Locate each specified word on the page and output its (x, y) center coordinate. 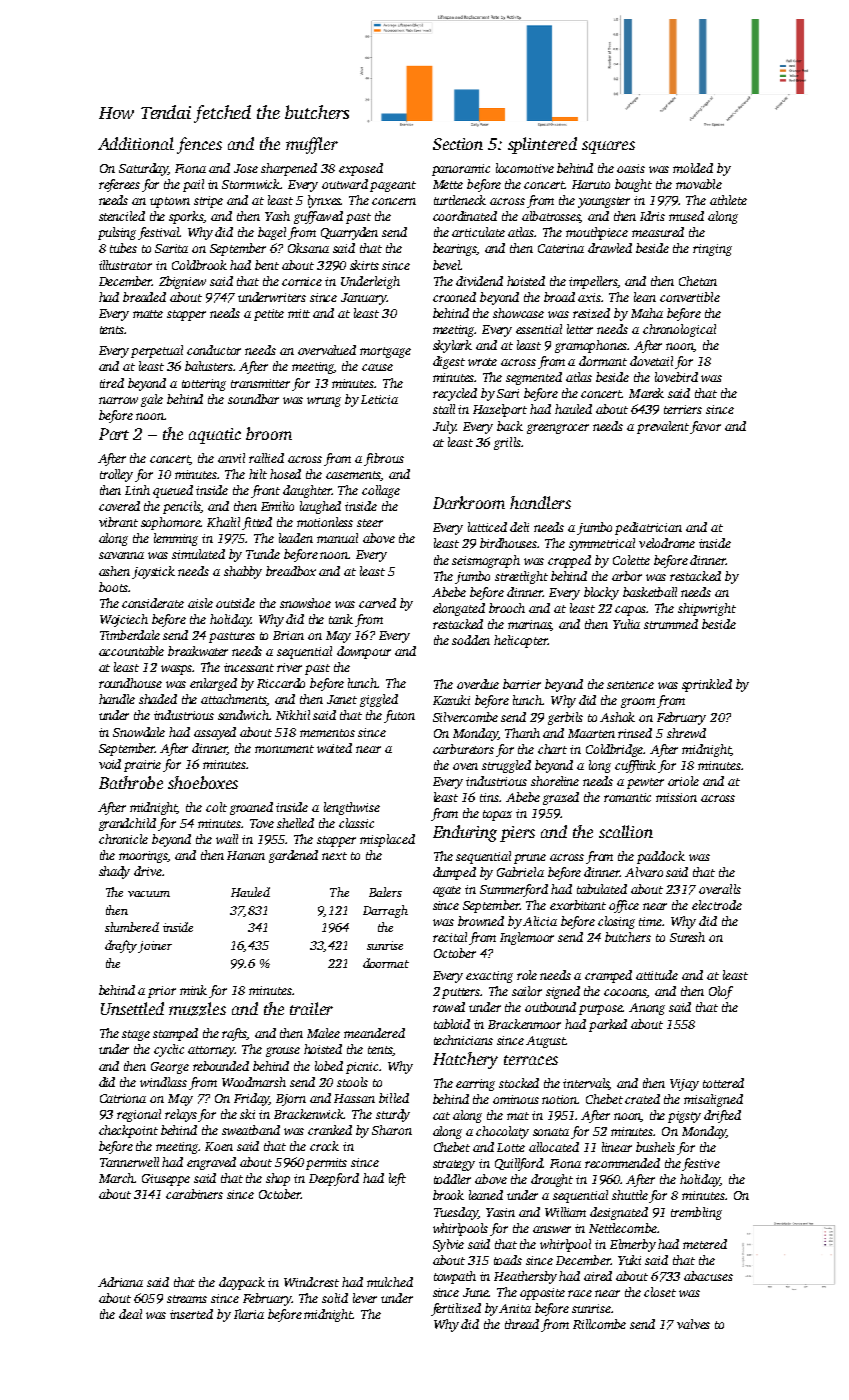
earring (475, 1085)
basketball (650, 592)
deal (130, 1314)
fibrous (384, 459)
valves (693, 1324)
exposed (361, 169)
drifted (722, 1116)
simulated (198, 554)
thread (522, 1324)
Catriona (123, 1098)
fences (199, 145)
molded (693, 168)
